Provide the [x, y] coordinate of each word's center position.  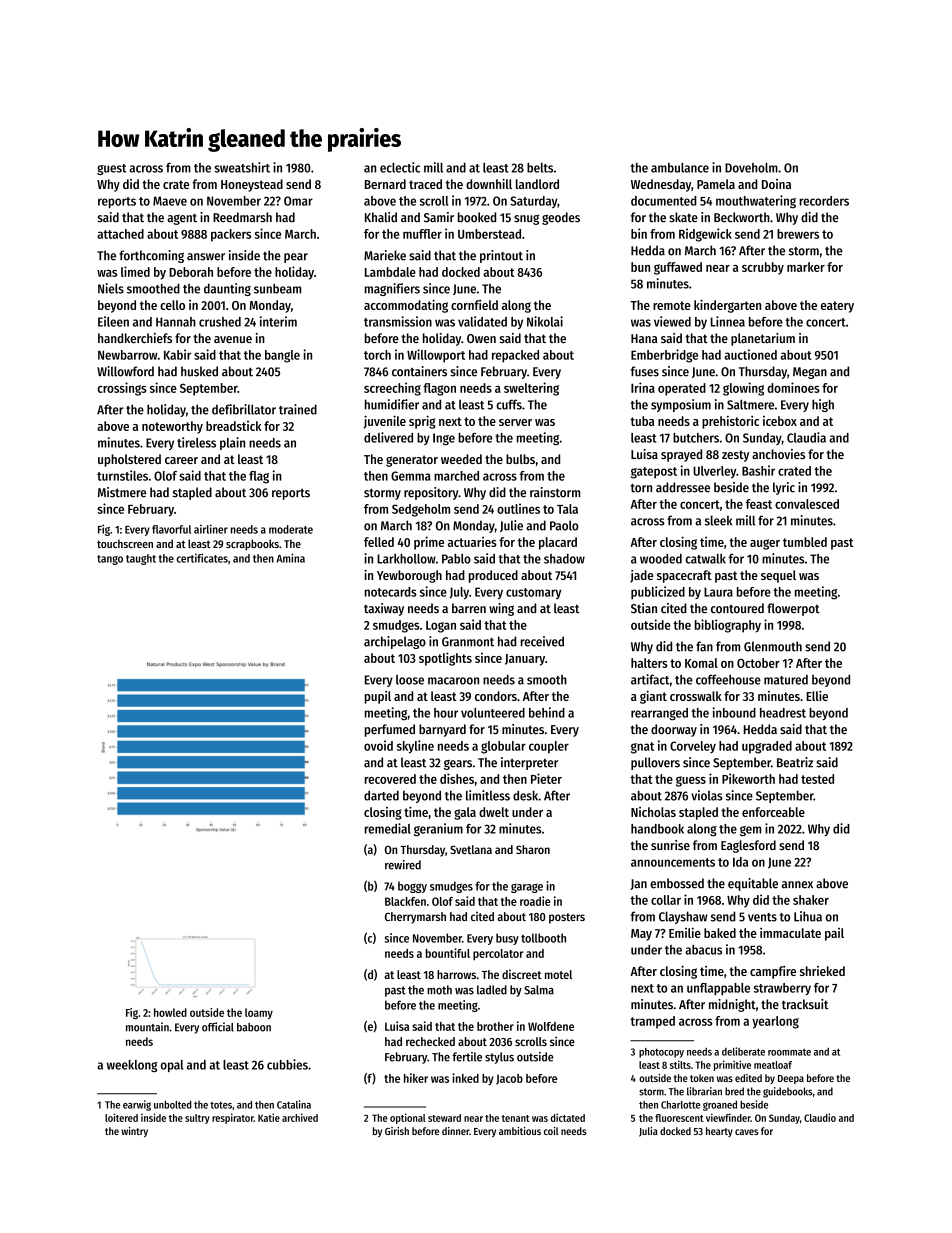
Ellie [817, 696]
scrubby [763, 268]
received [542, 641]
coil [551, 1131]
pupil [378, 697]
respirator [233, 1118]
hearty [719, 1132]
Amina [290, 558]
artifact [650, 679]
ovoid [378, 745]
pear [296, 258]
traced [425, 184]
